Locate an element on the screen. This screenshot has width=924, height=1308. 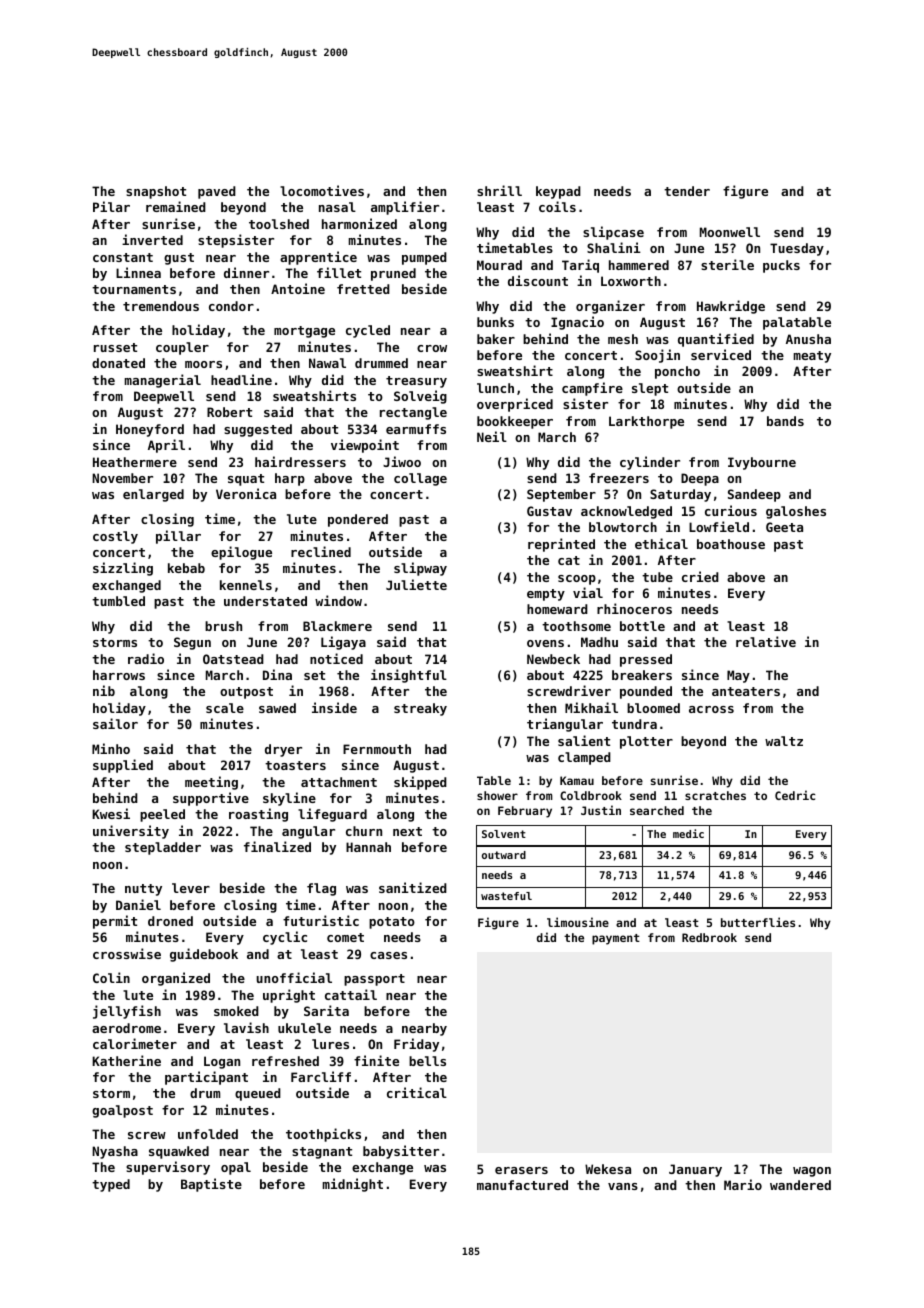
paved is located at coordinates (217, 192).
